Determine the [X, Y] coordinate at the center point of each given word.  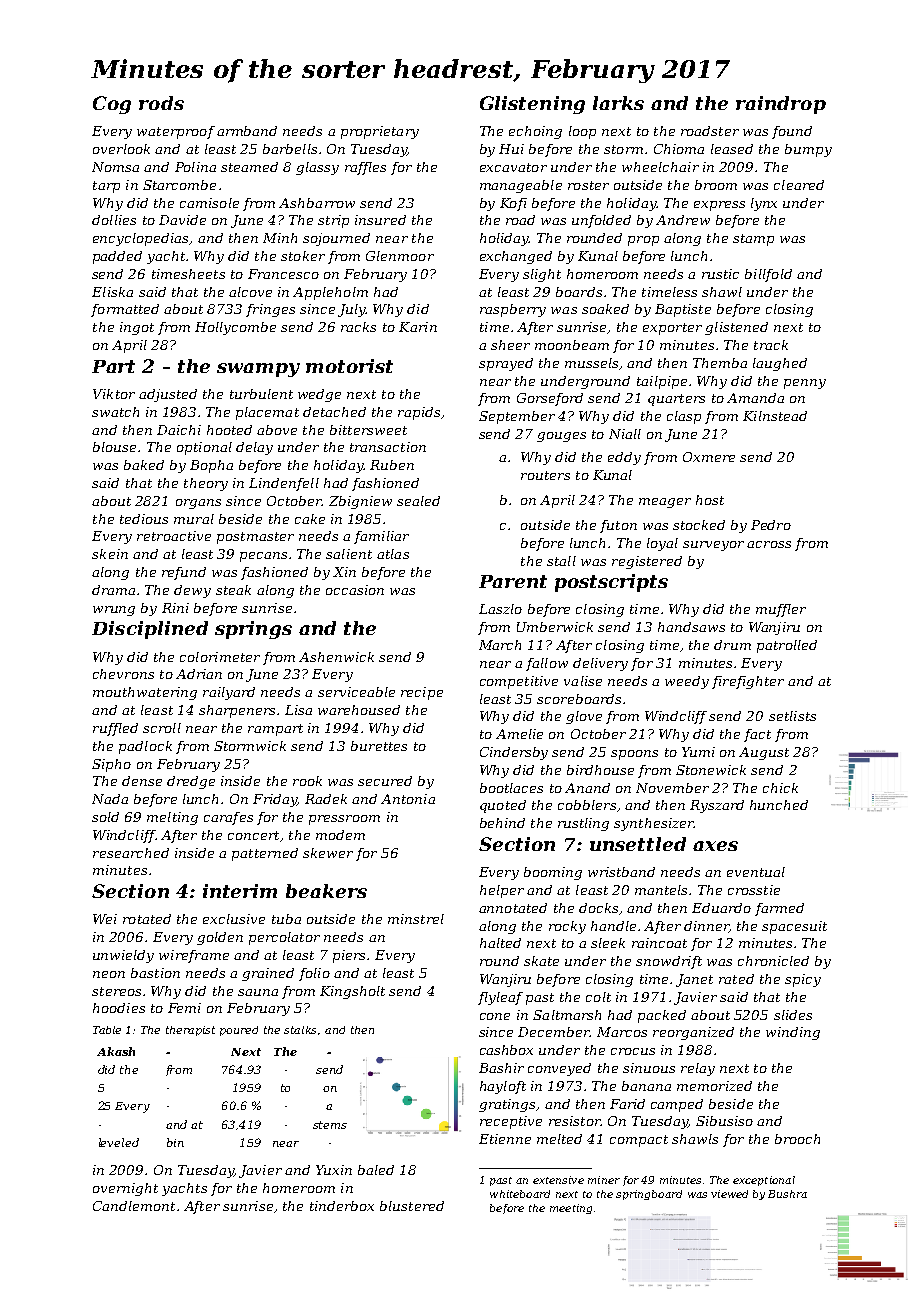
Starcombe [179, 185]
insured [380, 220]
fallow [547, 664]
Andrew [683, 220]
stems [330, 1125]
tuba [286, 919]
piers [349, 956]
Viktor [114, 394]
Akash [116, 1051]
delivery [600, 664]
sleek [608, 943]
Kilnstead [775, 416]
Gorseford [550, 399]
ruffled [115, 729]
